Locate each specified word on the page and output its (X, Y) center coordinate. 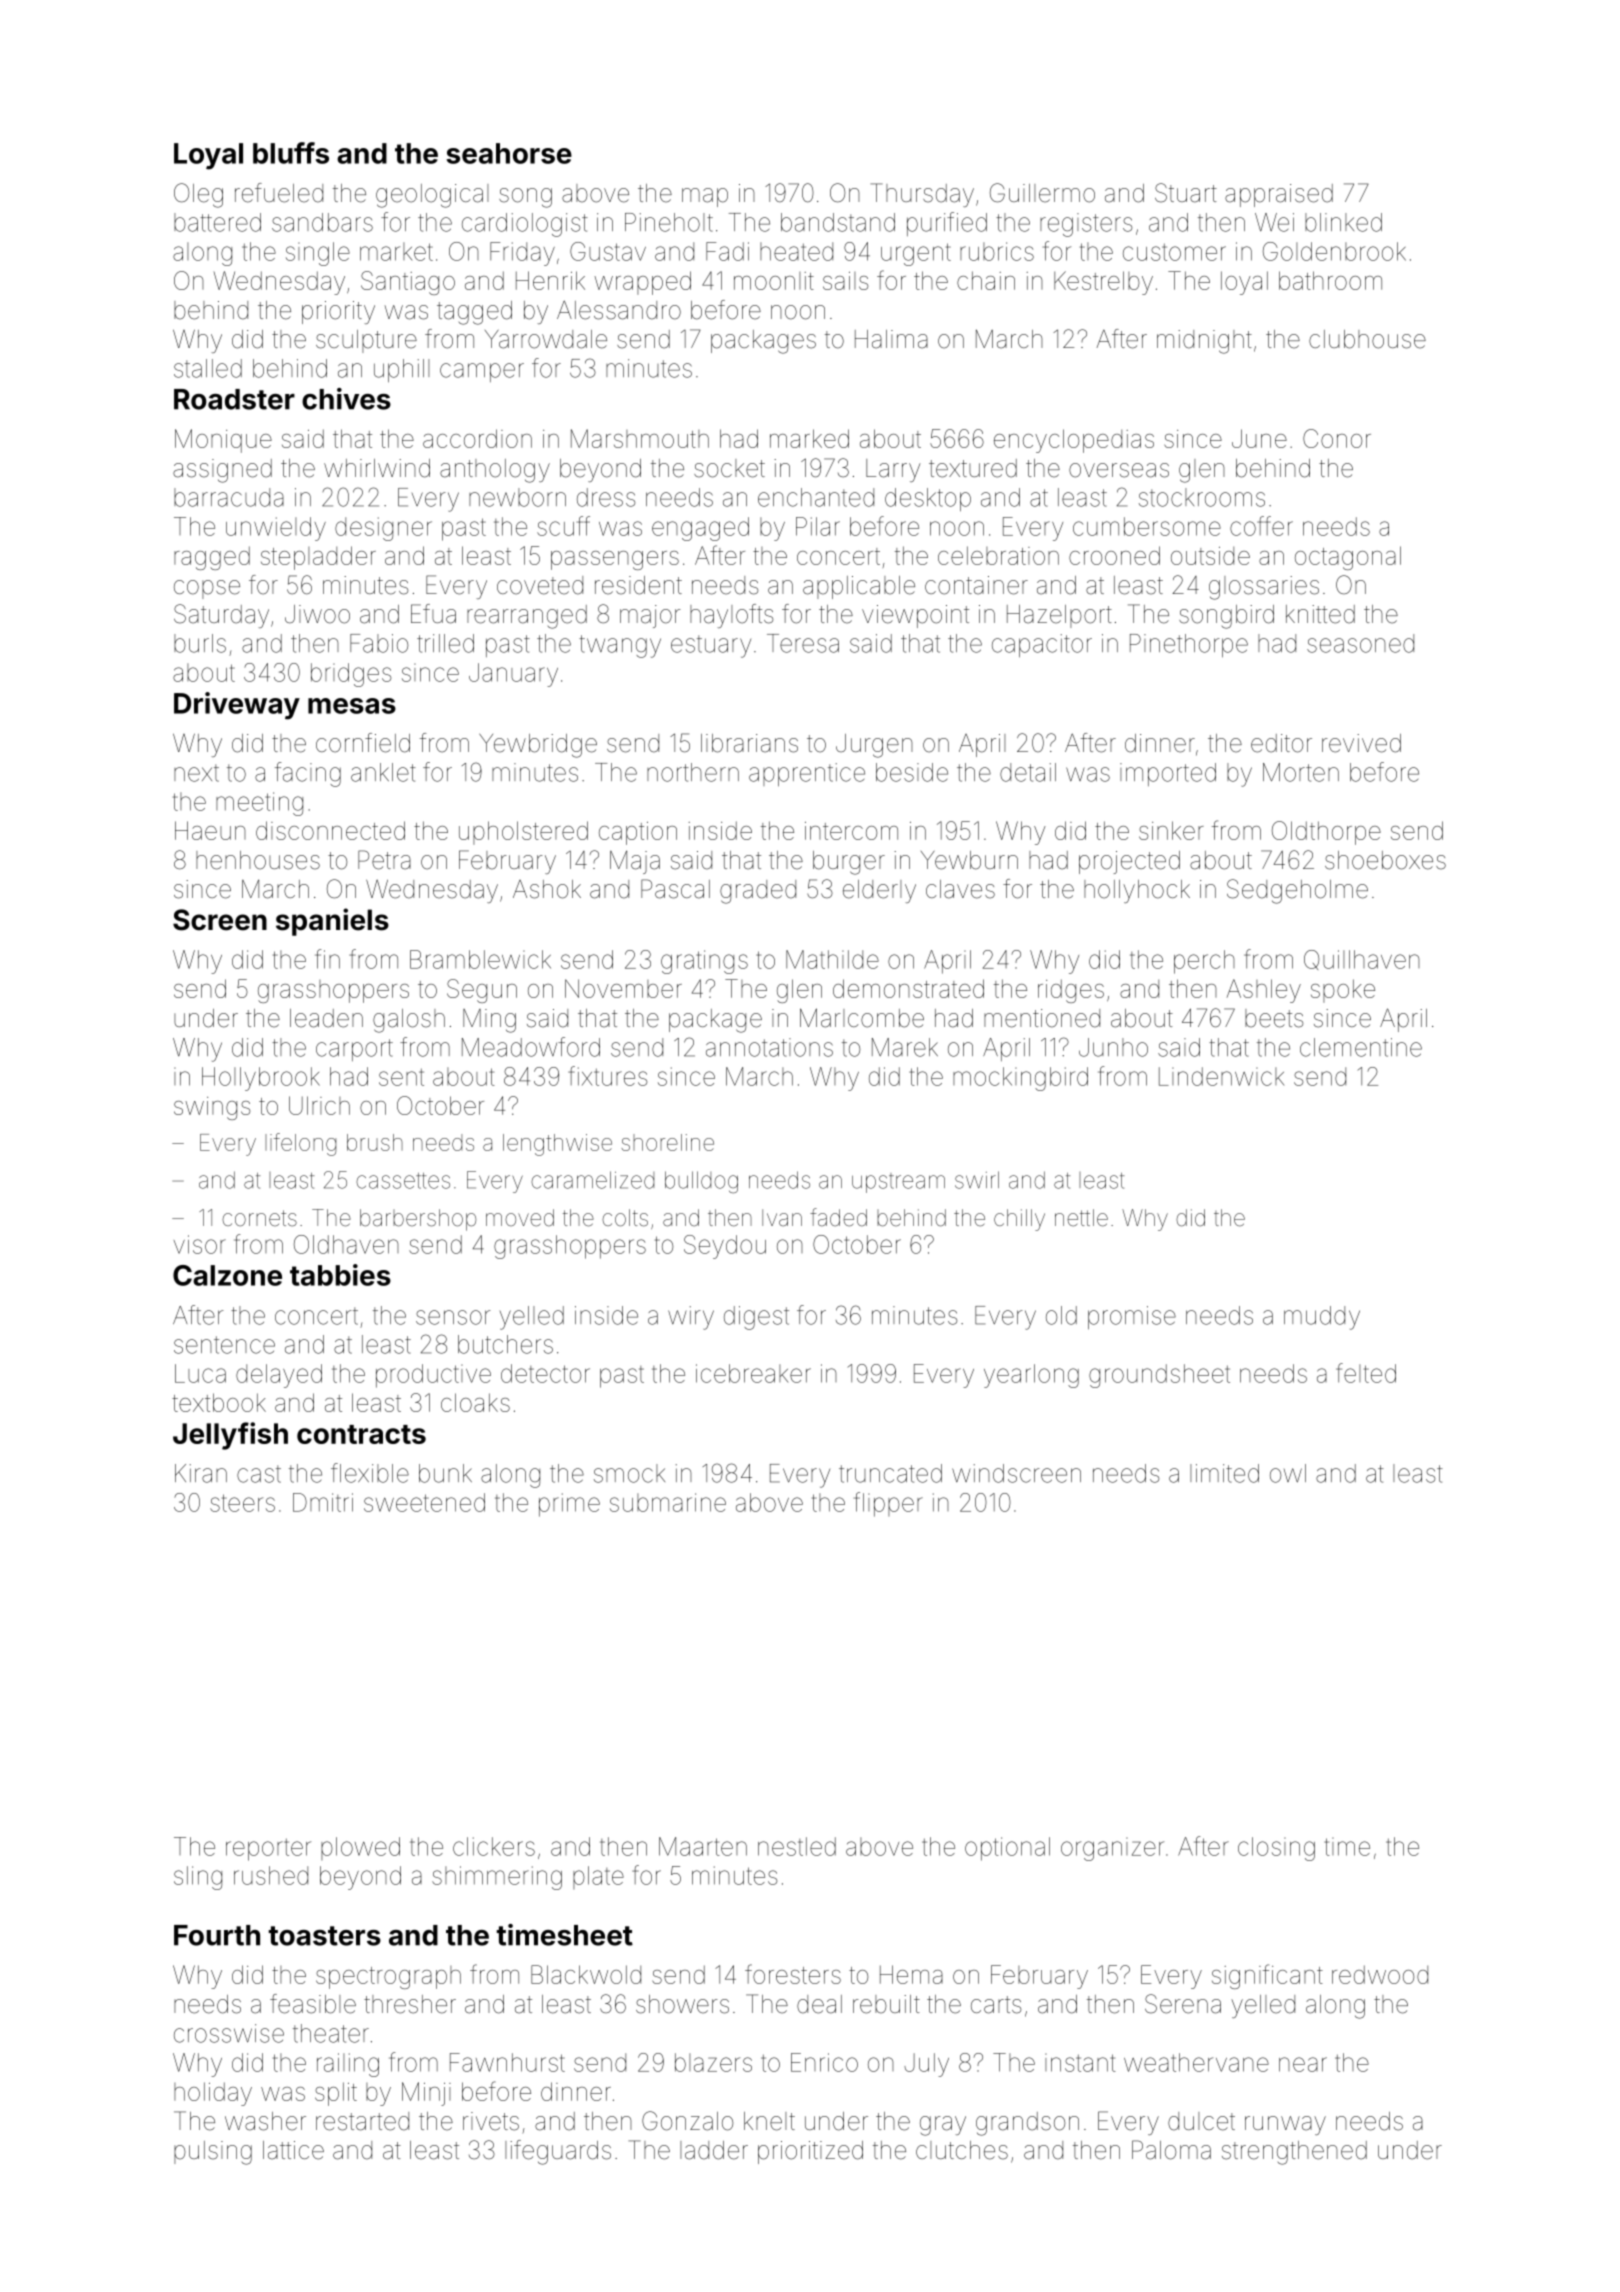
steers (242, 1503)
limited (1224, 1473)
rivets (491, 2121)
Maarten (703, 1846)
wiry (691, 1318)
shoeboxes (1385, 860)
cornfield (363, 743)
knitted (1320, 614)
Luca (200, 1373)
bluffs (291, 153)
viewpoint (915, 616)
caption (638, 833)
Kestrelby (1103, 283)
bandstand (838, 222)
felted (1366, 1373)
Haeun (210, 830)
